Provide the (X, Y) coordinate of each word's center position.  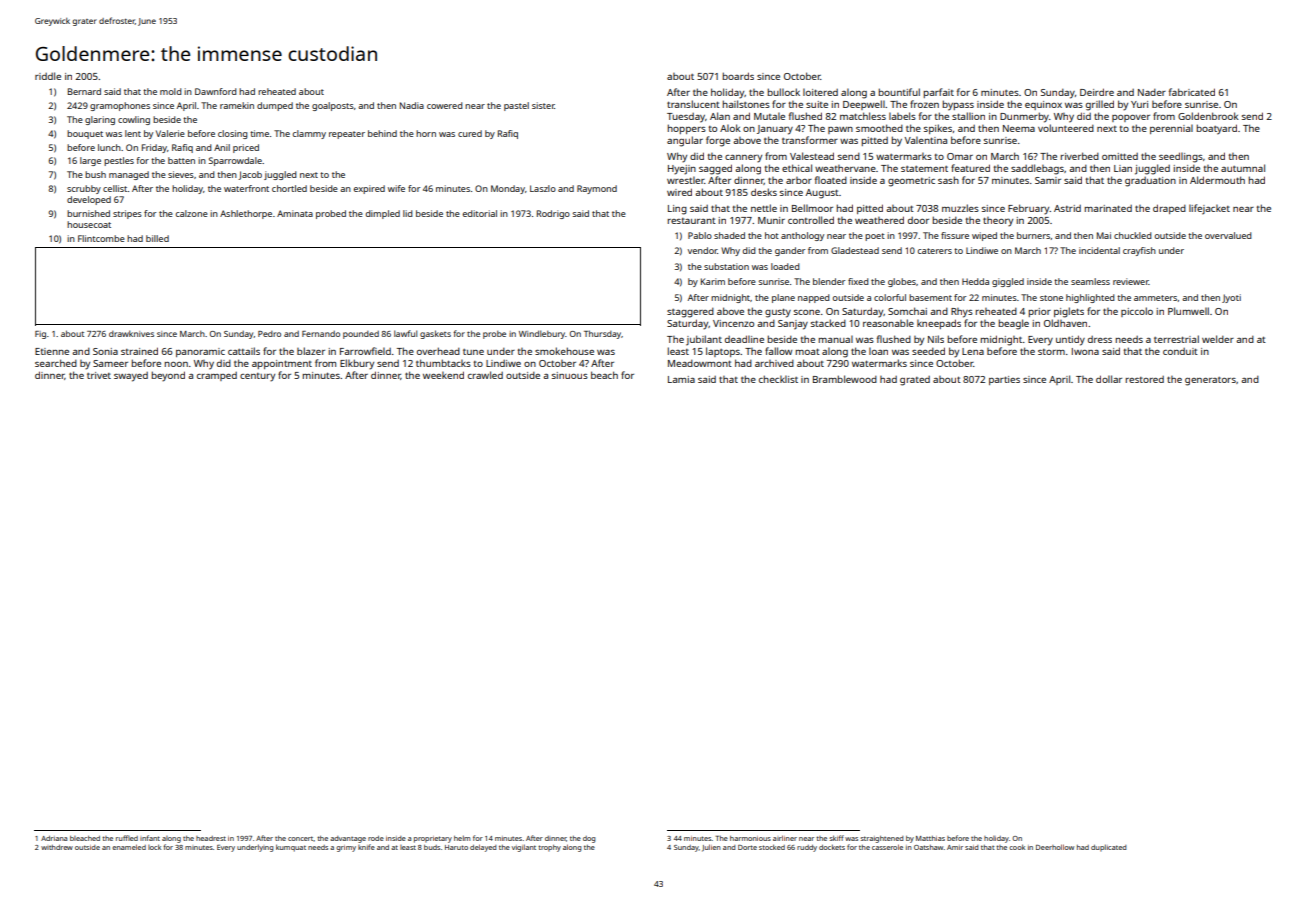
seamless (1090, 281)
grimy (346, 848)
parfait (939, 93)
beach (604, 375)
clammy (309, 134)
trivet (99, 375)
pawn (840, 130)
